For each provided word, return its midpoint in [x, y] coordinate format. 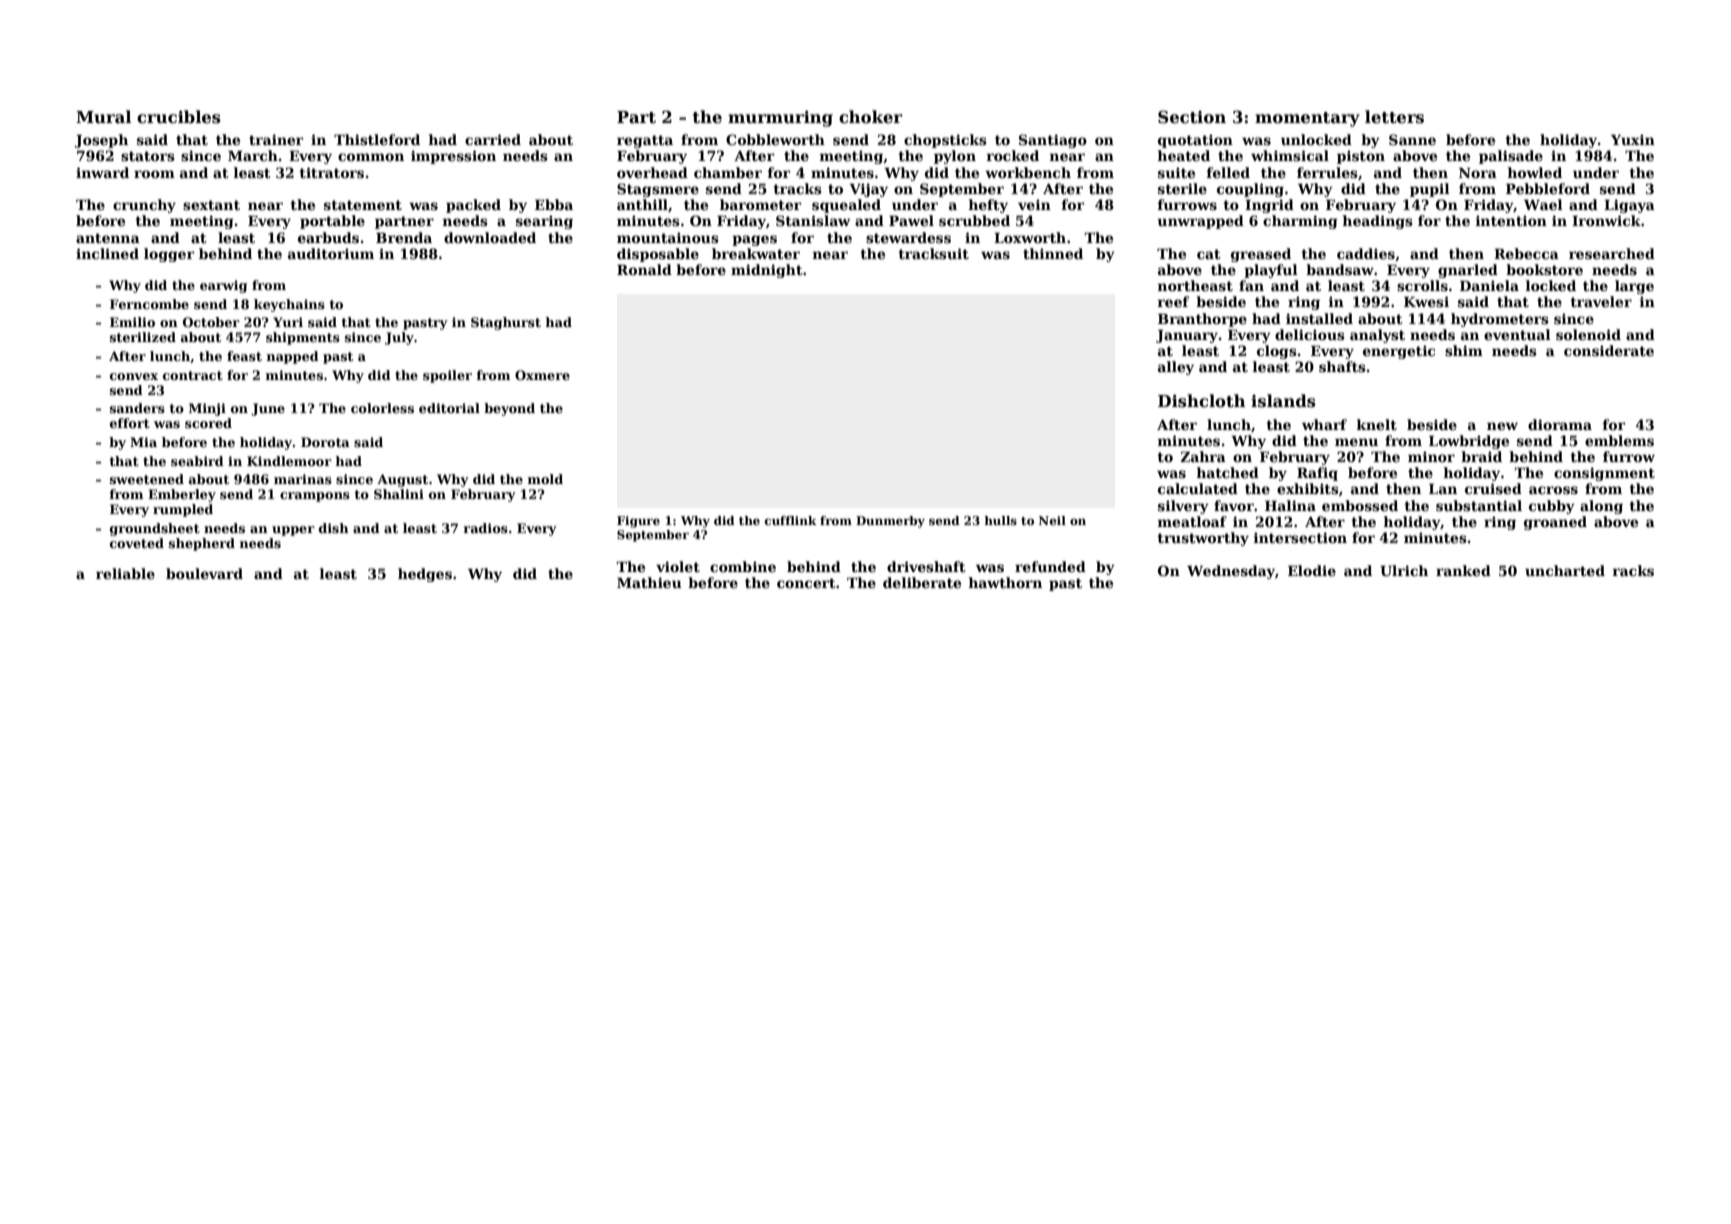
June [268, 409]
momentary [1307, 119]
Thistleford [377, 139]
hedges [425, 575]
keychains [289, 305]
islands [1283, 401]
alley [1176, 368]
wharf [1324, 424]
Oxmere [542, 375]
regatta [645, 141]
